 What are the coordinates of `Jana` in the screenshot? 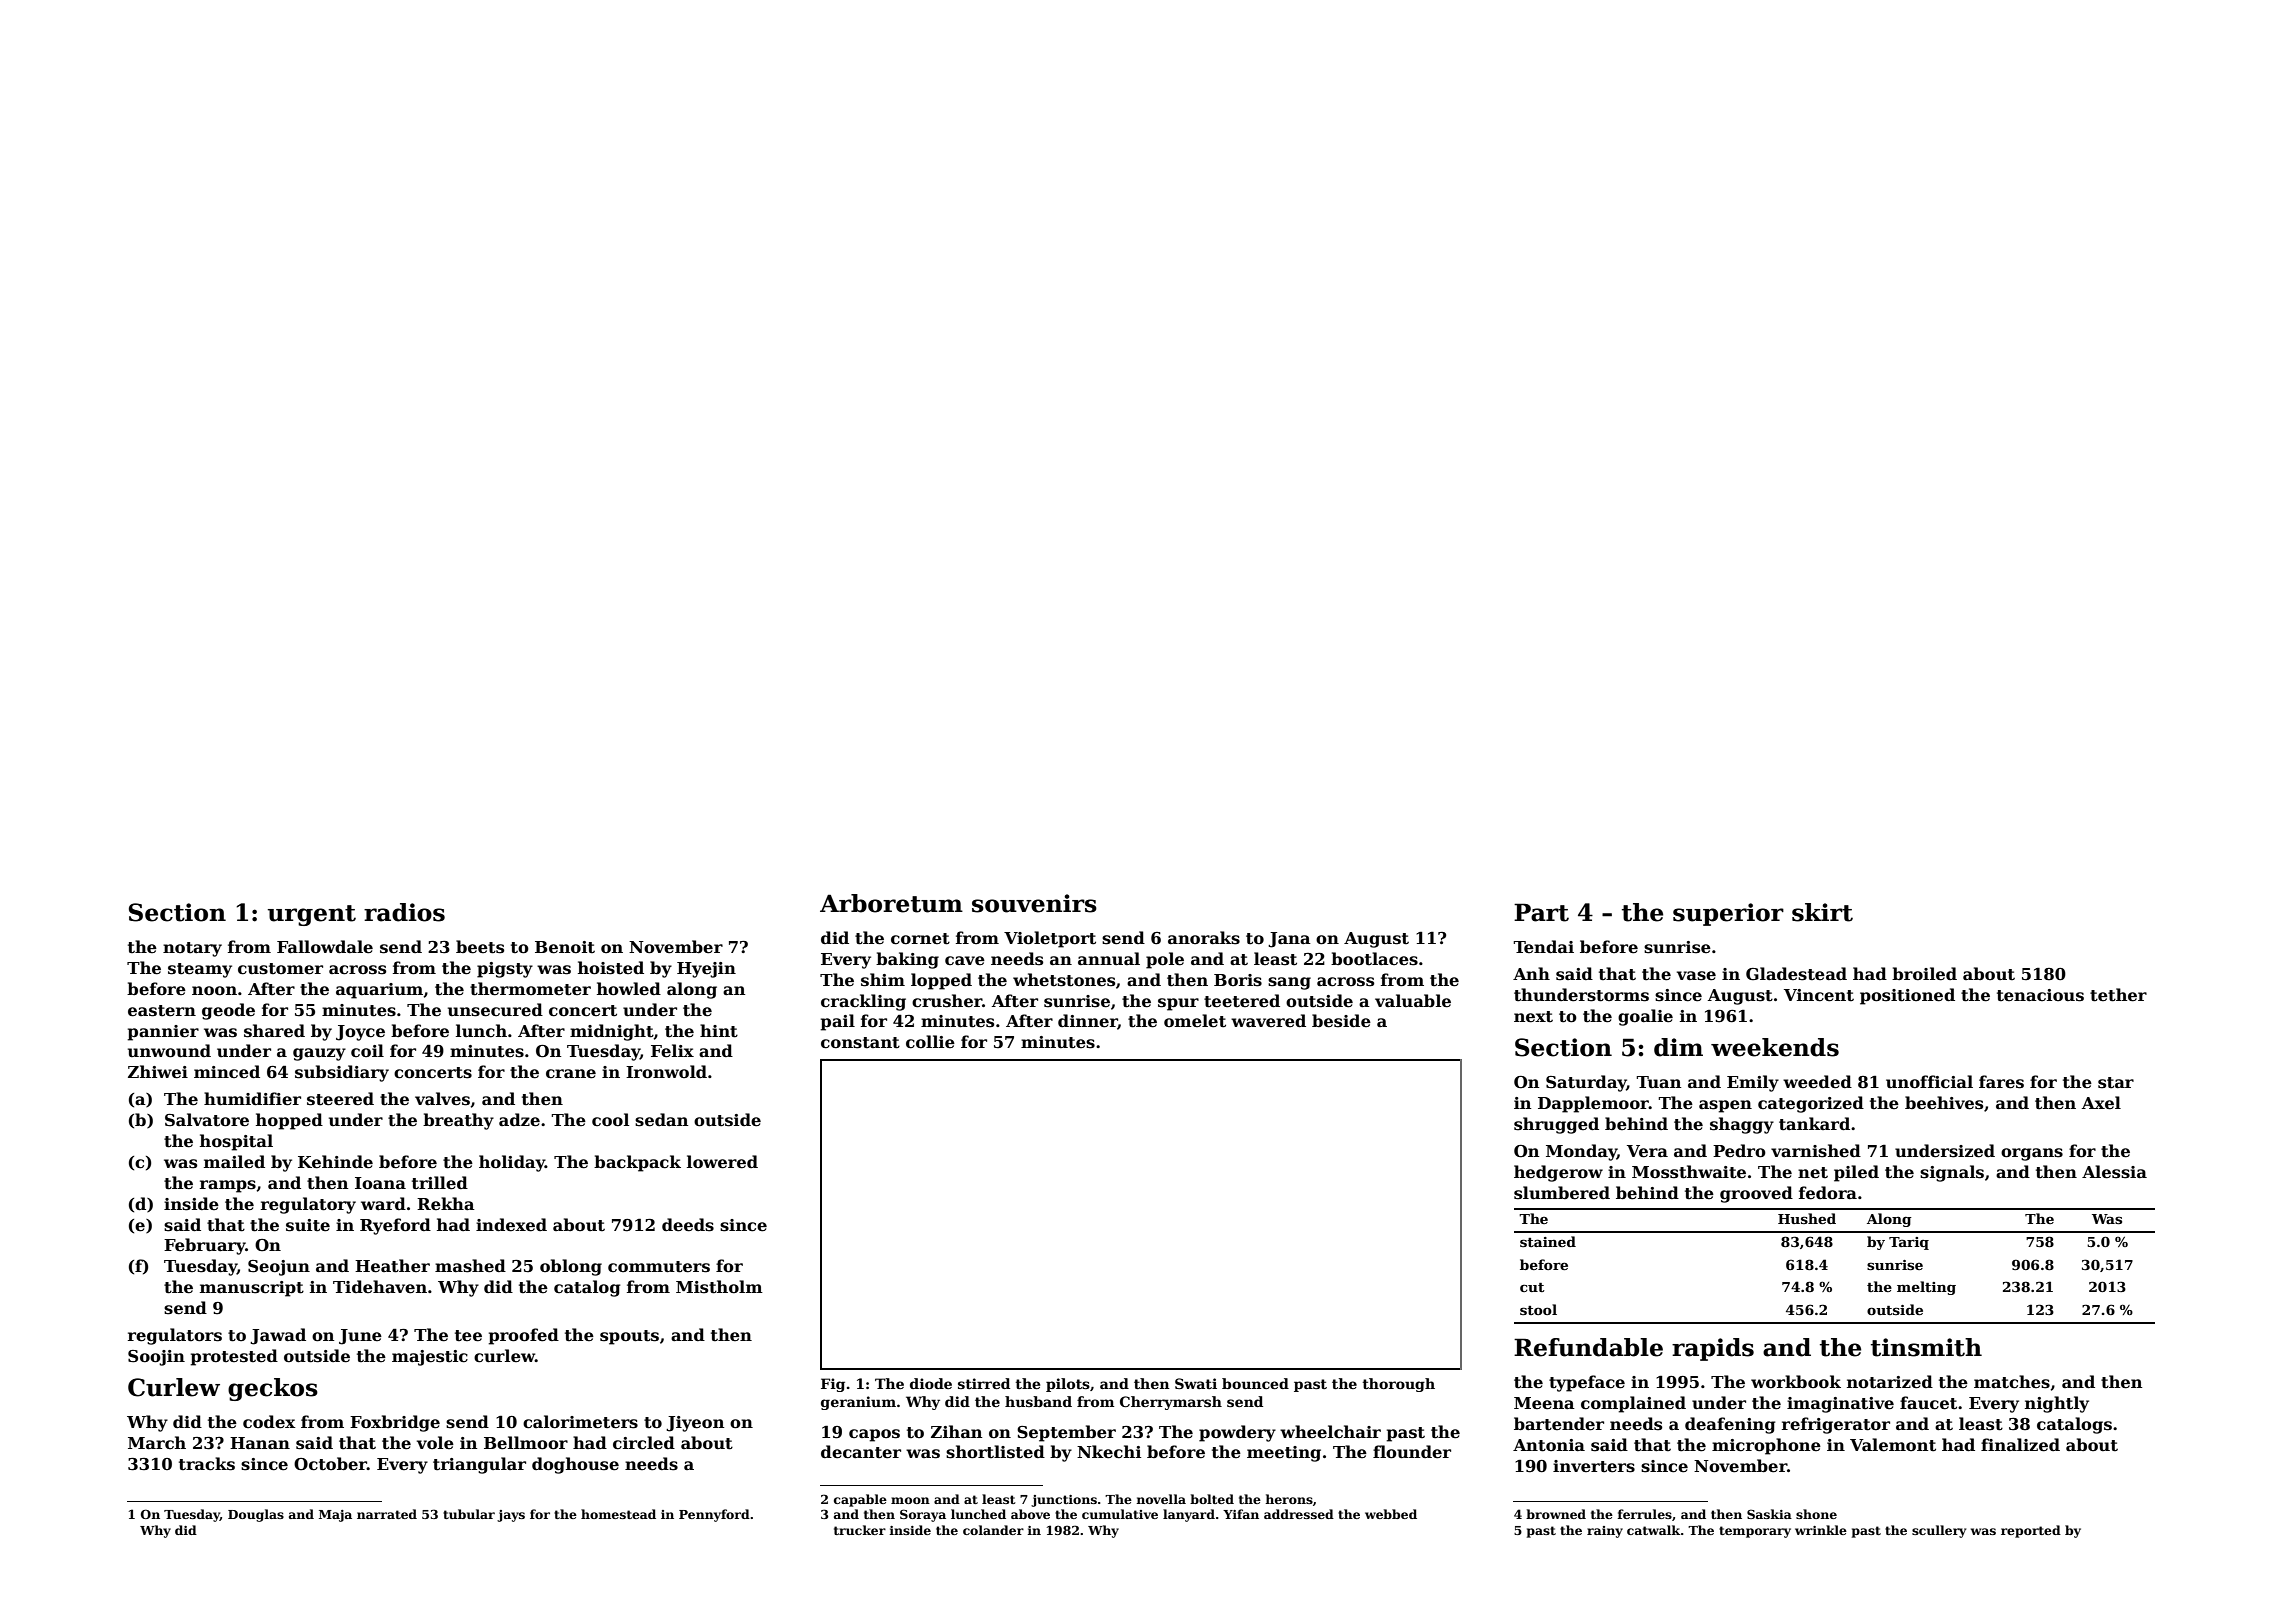 It's located at (1289, 940).
